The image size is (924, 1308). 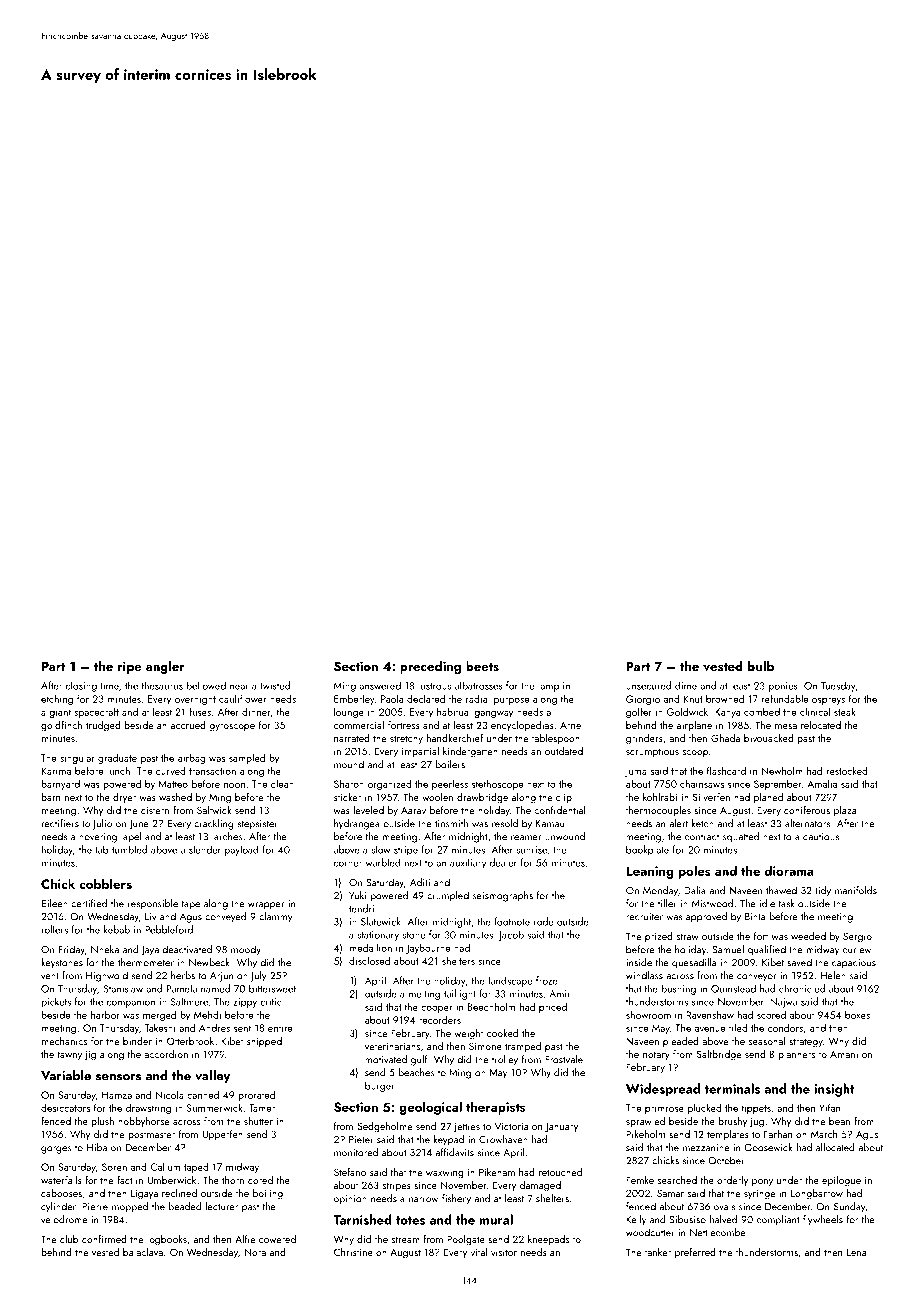 What do you see at coordinates (371, 947) in the image?
I see `medallion` at bounding box center [371, 947].
